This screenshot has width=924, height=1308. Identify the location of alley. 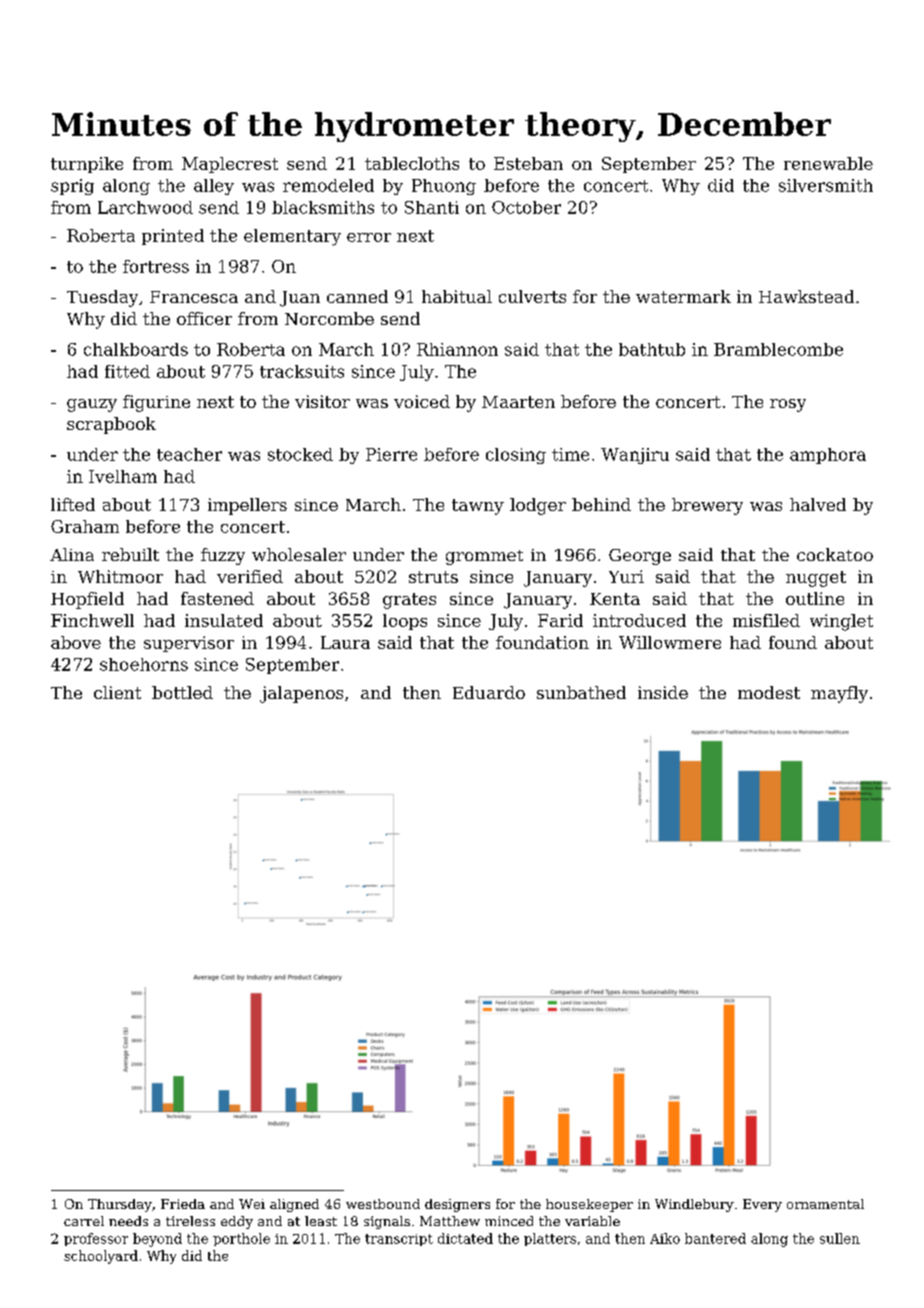
(214, 187).
